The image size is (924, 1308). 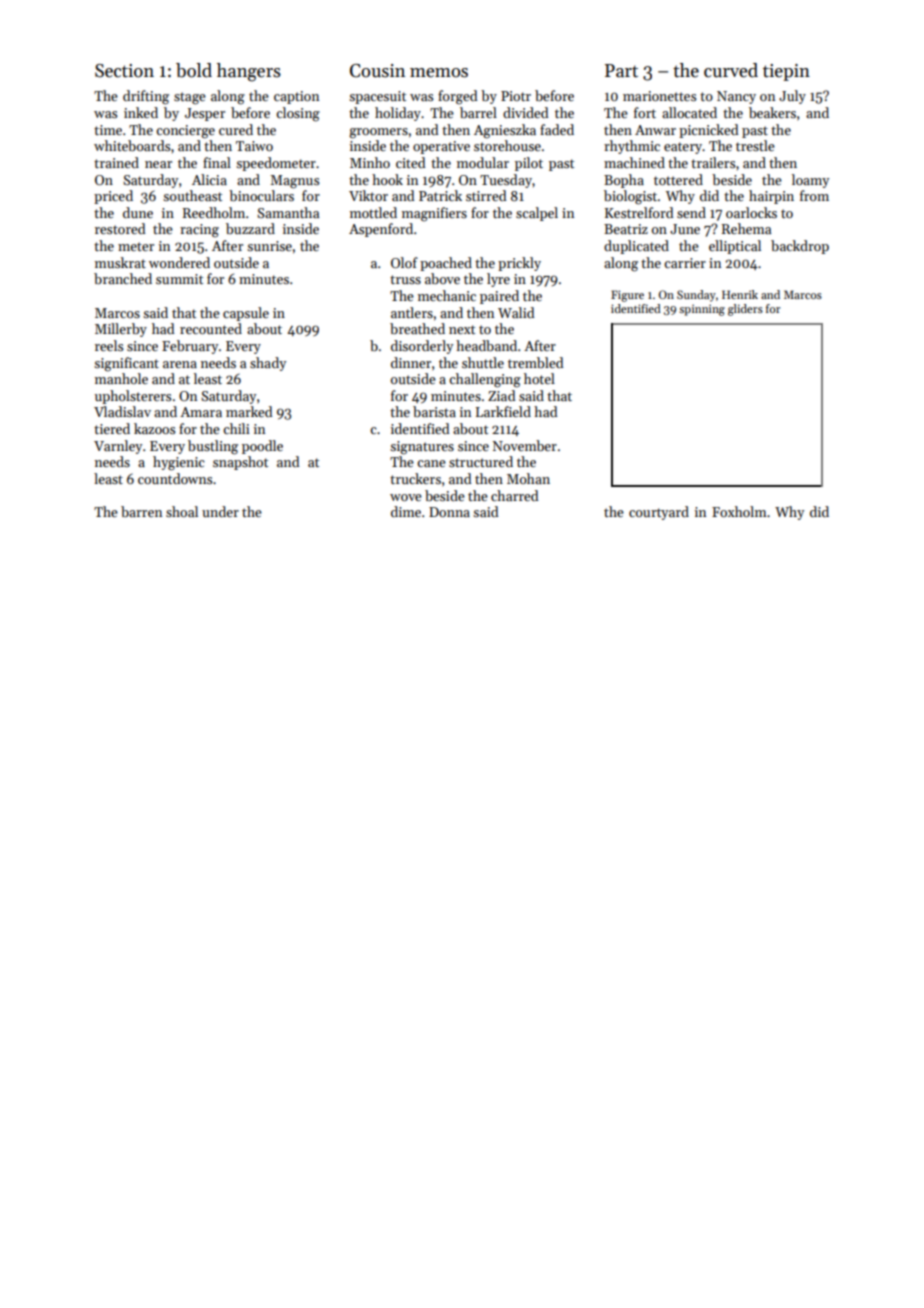 What do you see at coordinates (539, 378) in the screenshot?
I see `hotel` at bounding box center [539, 378].
